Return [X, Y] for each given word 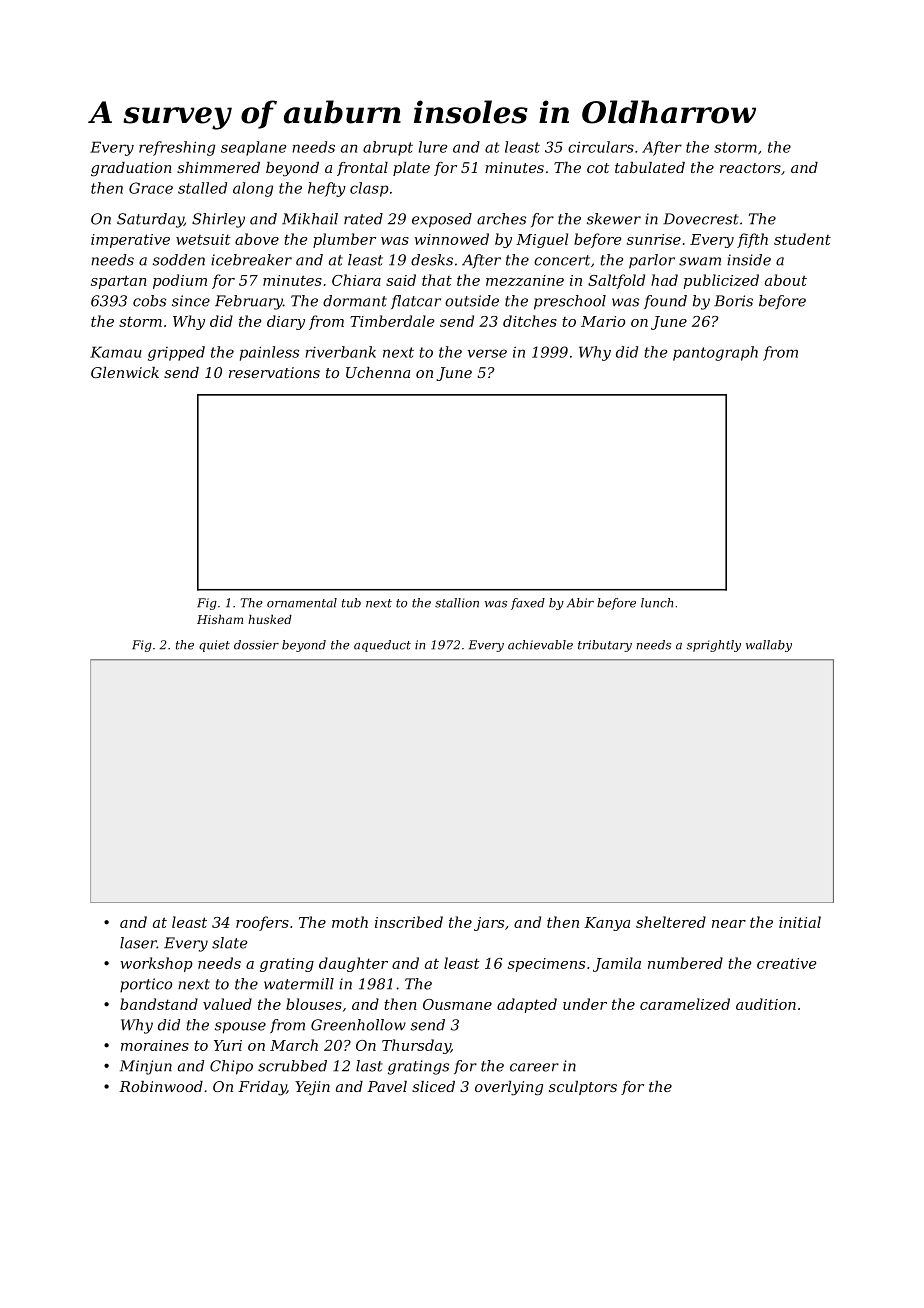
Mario [603, 321]
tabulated [650, 167]
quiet [214, 646]
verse [487, 353]
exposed [442, 220]
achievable [540, 645]
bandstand [159, 1004]
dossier [256, 645]
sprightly [713, 646]
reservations [274, 372]
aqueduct [382, 646]
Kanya [607, 924]
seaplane [254, 148]
